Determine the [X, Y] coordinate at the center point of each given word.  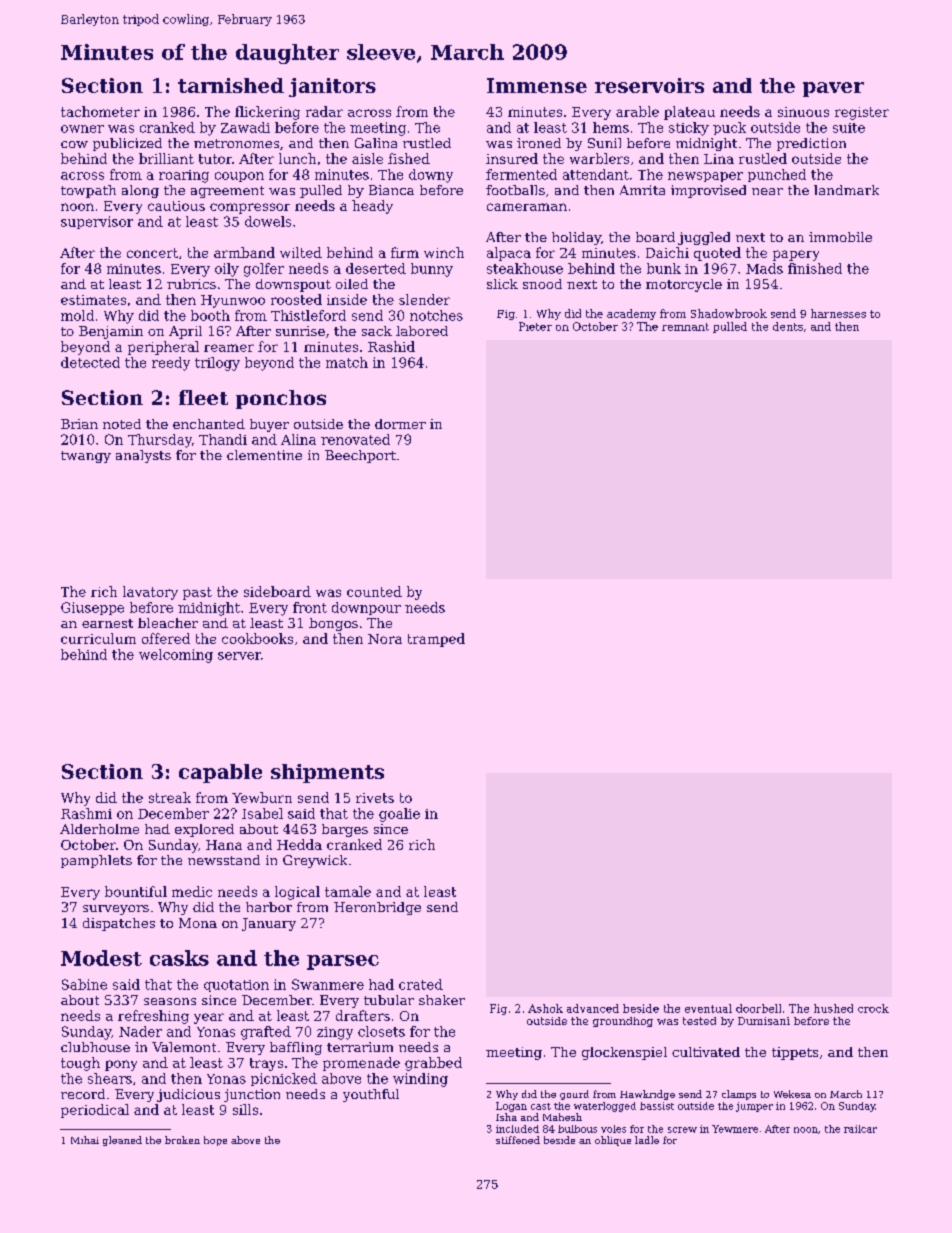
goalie [399, 815]
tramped [436, 640]
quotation [236, 986]
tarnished [231, 85]
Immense [537, 85]
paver [833, 89]
